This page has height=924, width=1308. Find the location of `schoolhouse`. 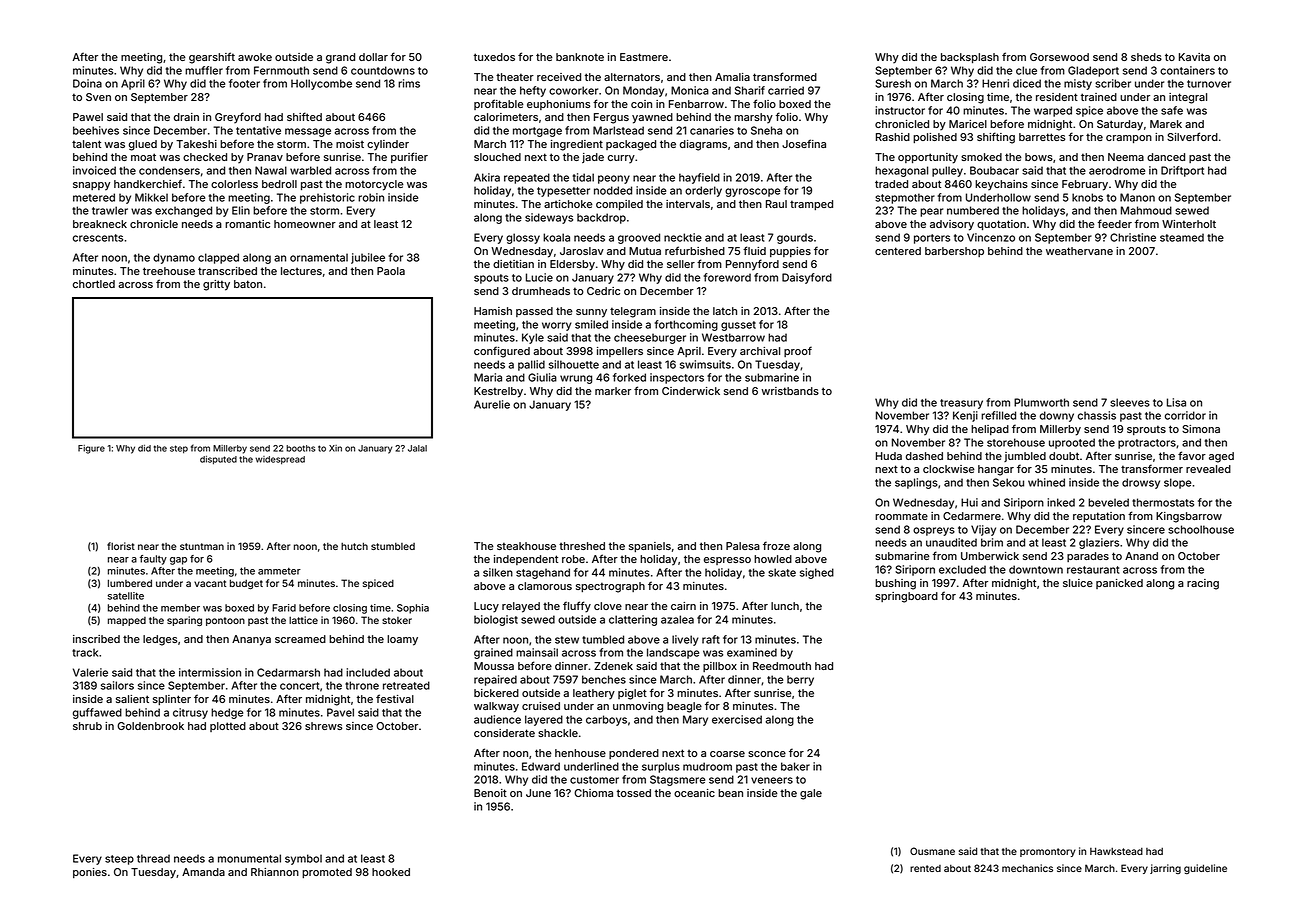

schoolhouse is located at coordinates (1201, 529).
